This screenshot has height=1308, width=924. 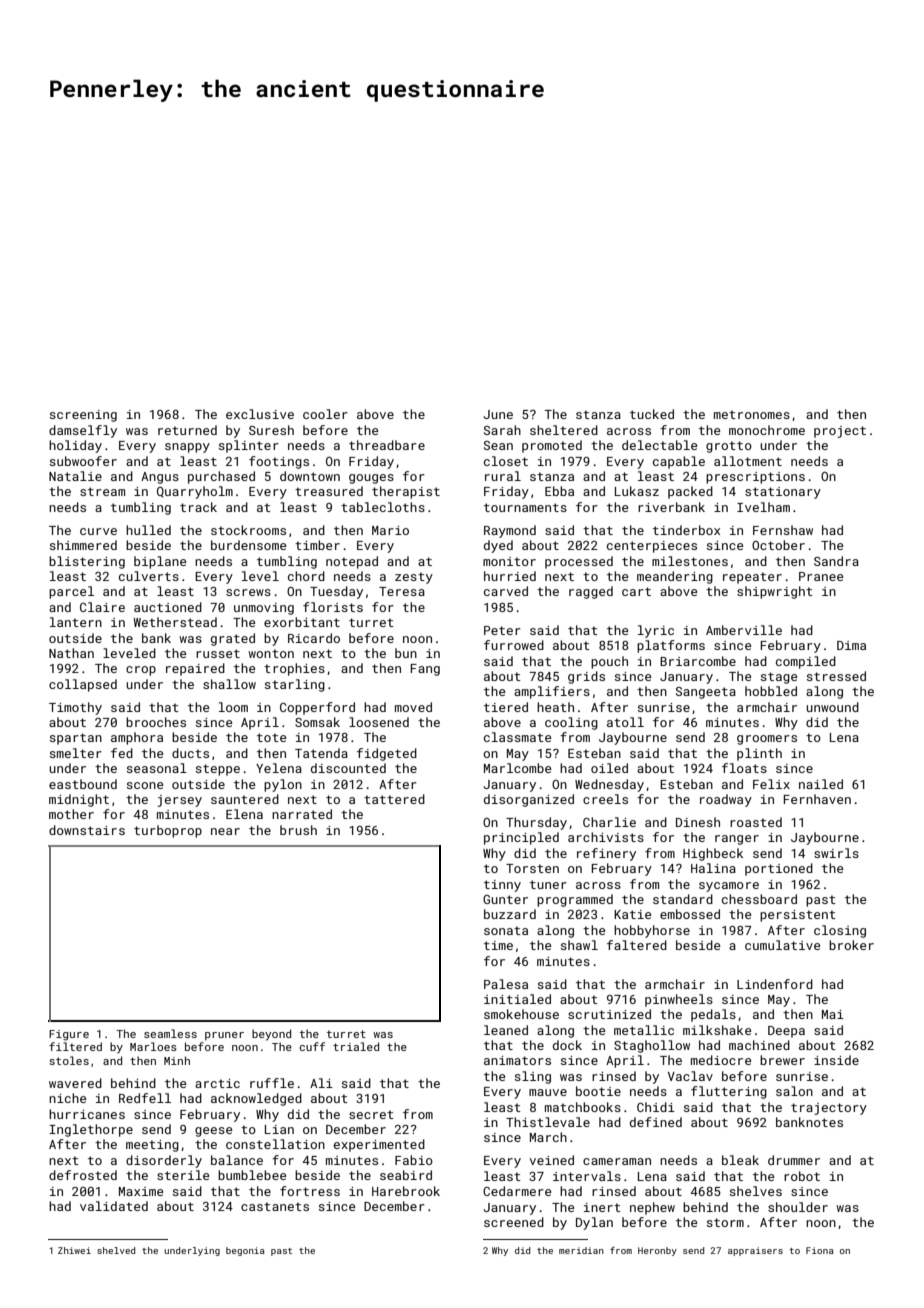 I want to click on ranger, so click(x=737, y=840).
